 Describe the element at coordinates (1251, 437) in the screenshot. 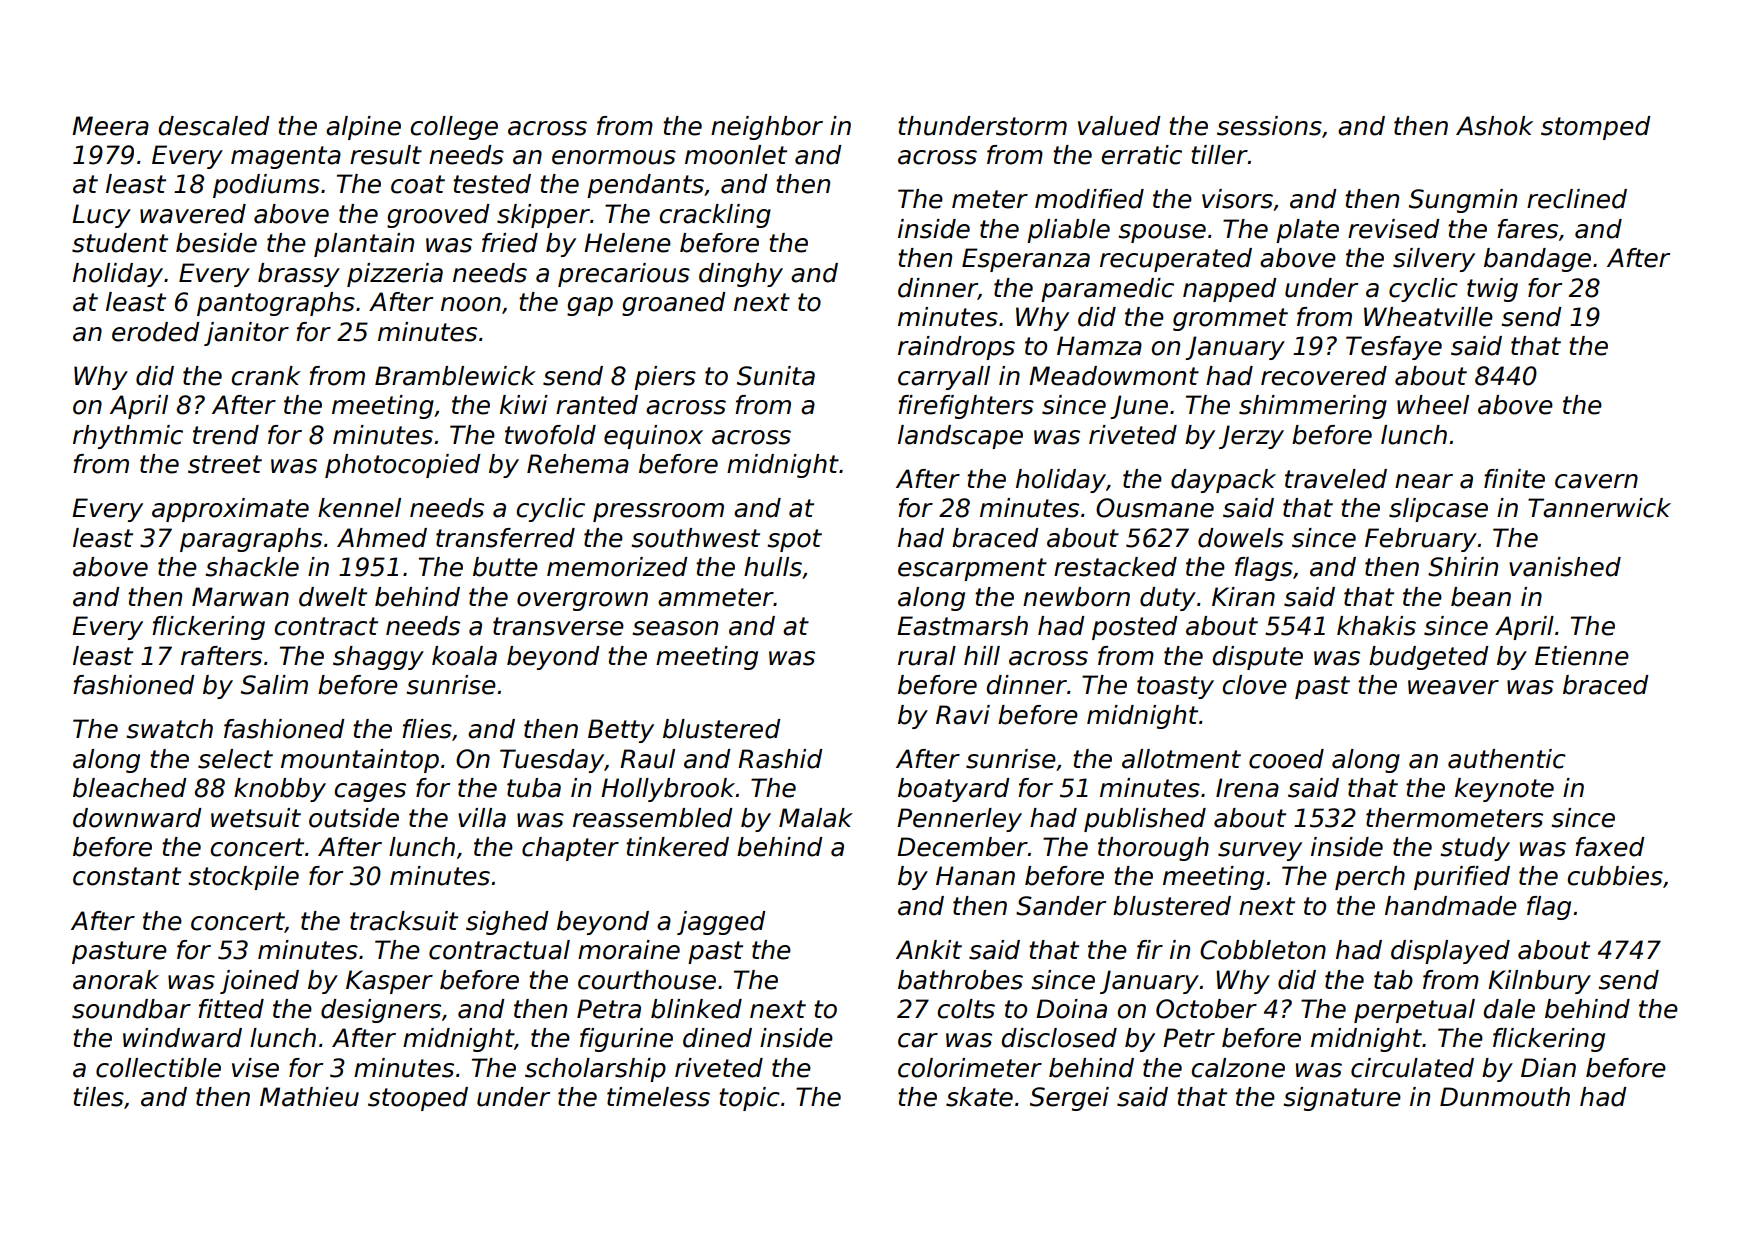

I see `Jerzy` at that location.
